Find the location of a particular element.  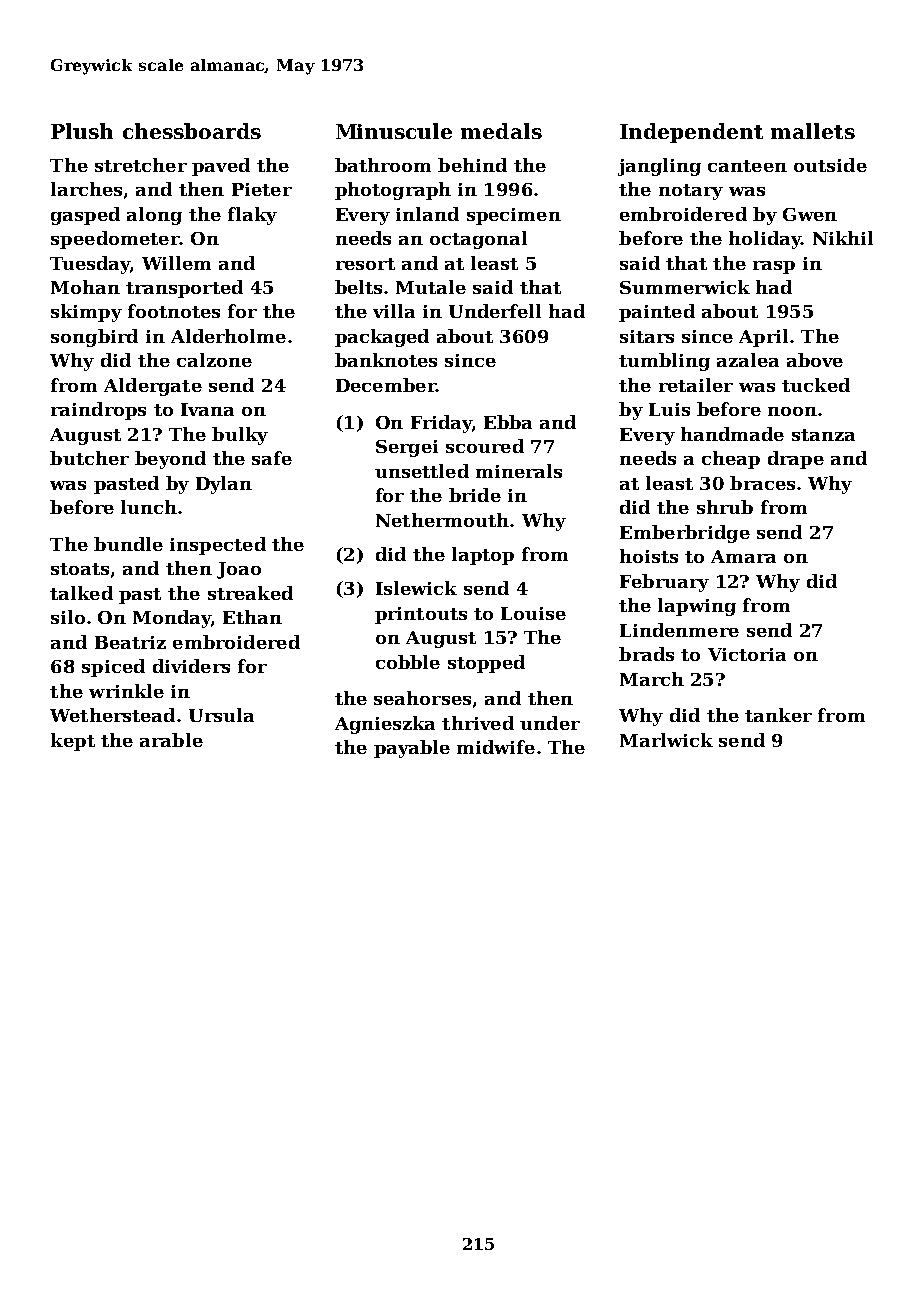

Friday is located at coordinates (441, 424).
